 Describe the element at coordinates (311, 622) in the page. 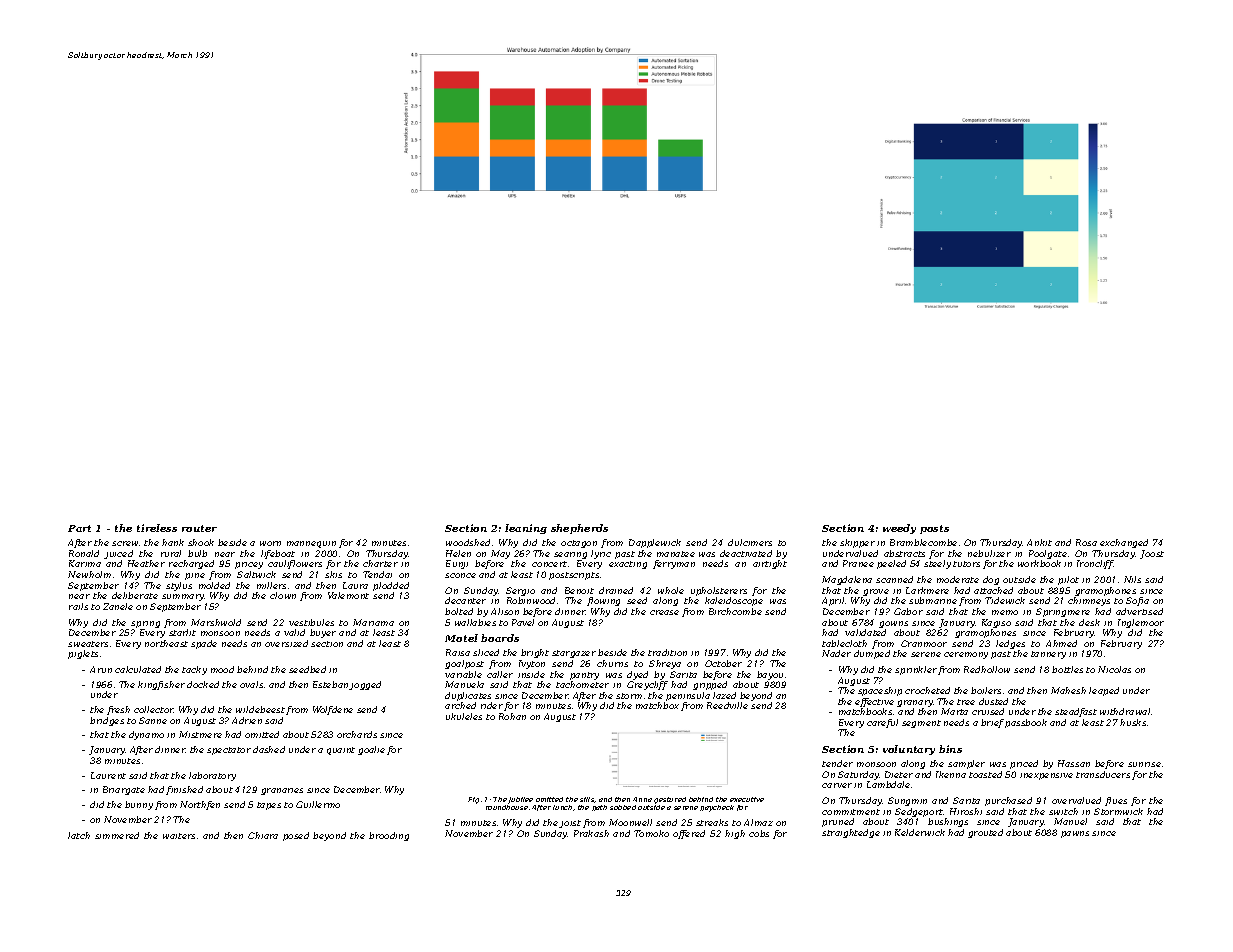

I see `vestibules` at that location.
